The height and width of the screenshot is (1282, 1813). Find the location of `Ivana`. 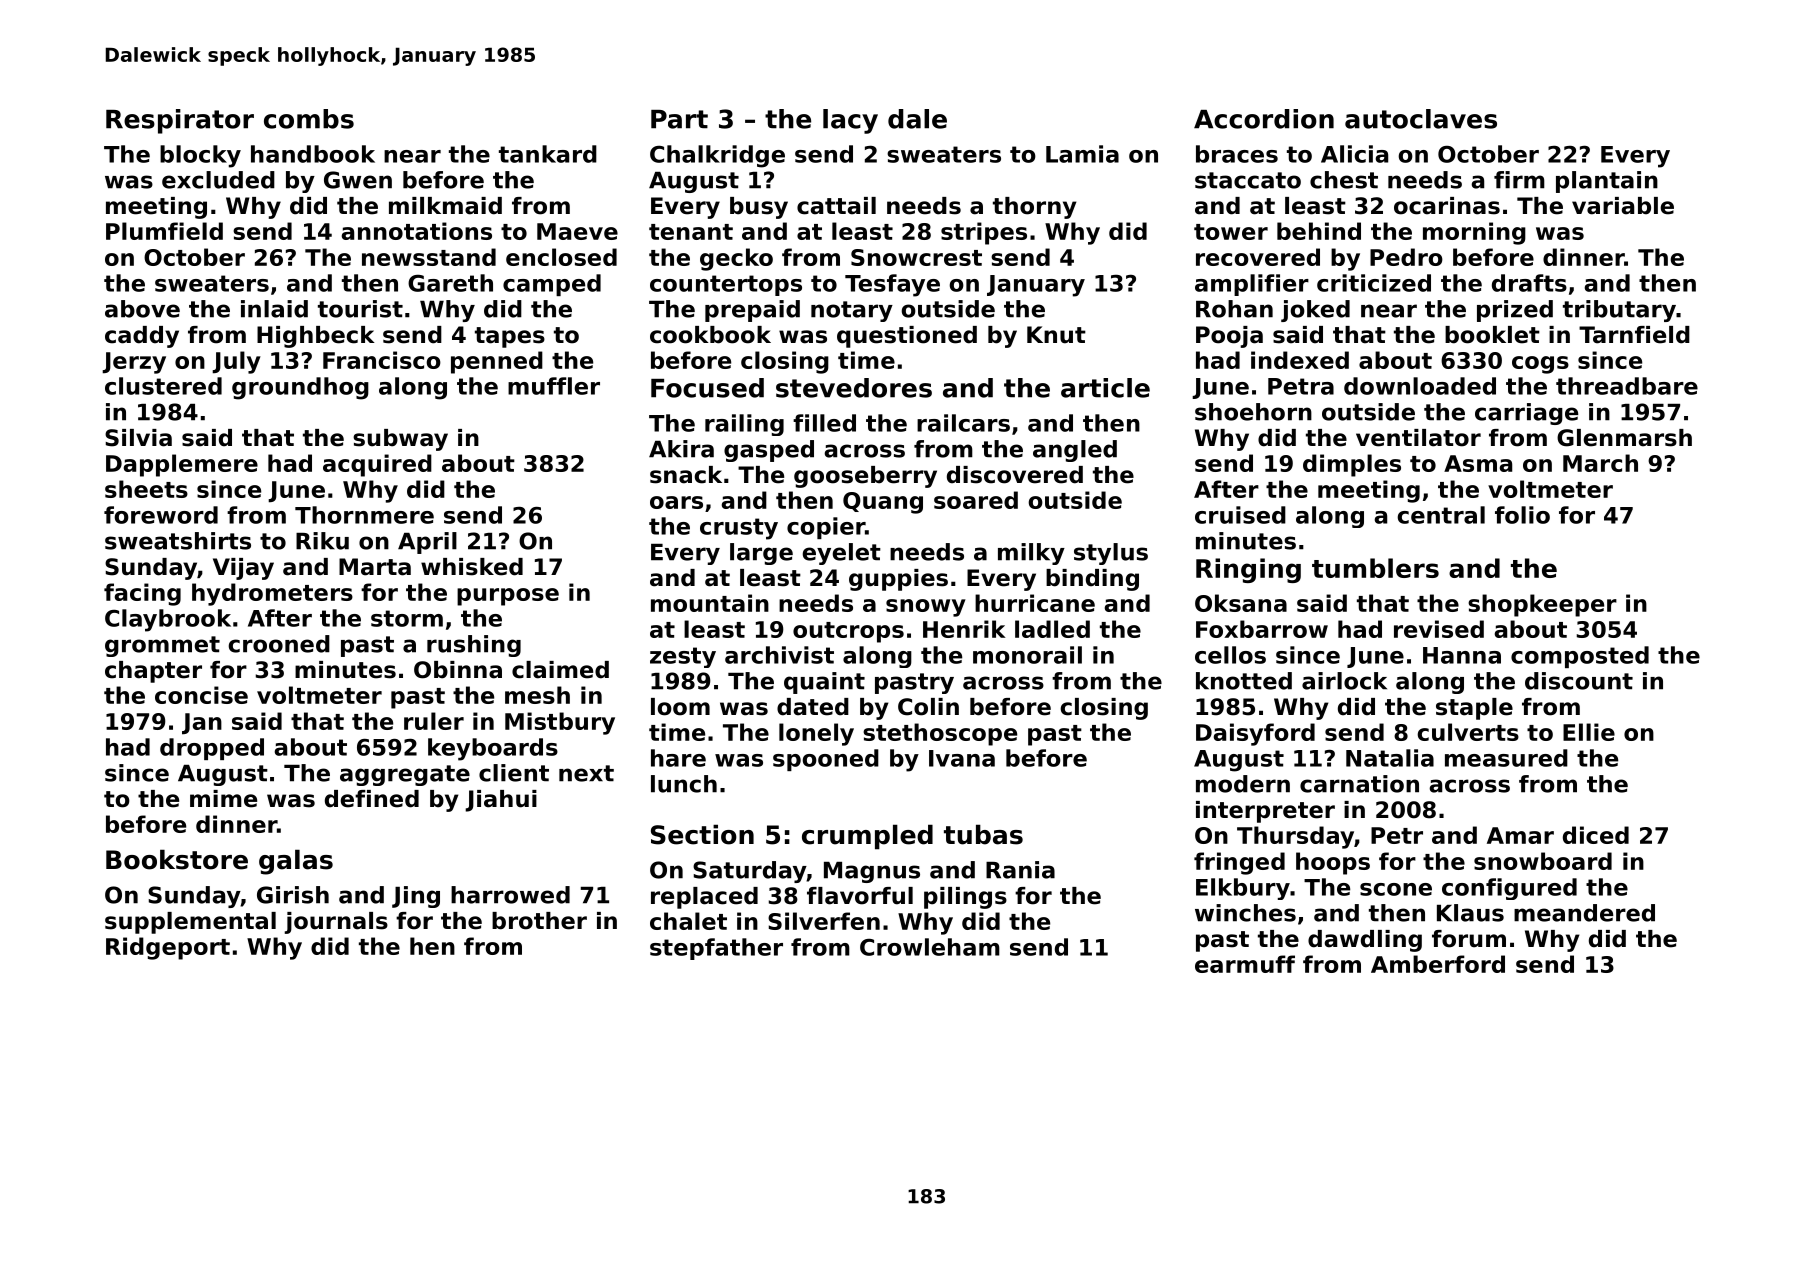

Ivana is located at coordinates (962, 758).
